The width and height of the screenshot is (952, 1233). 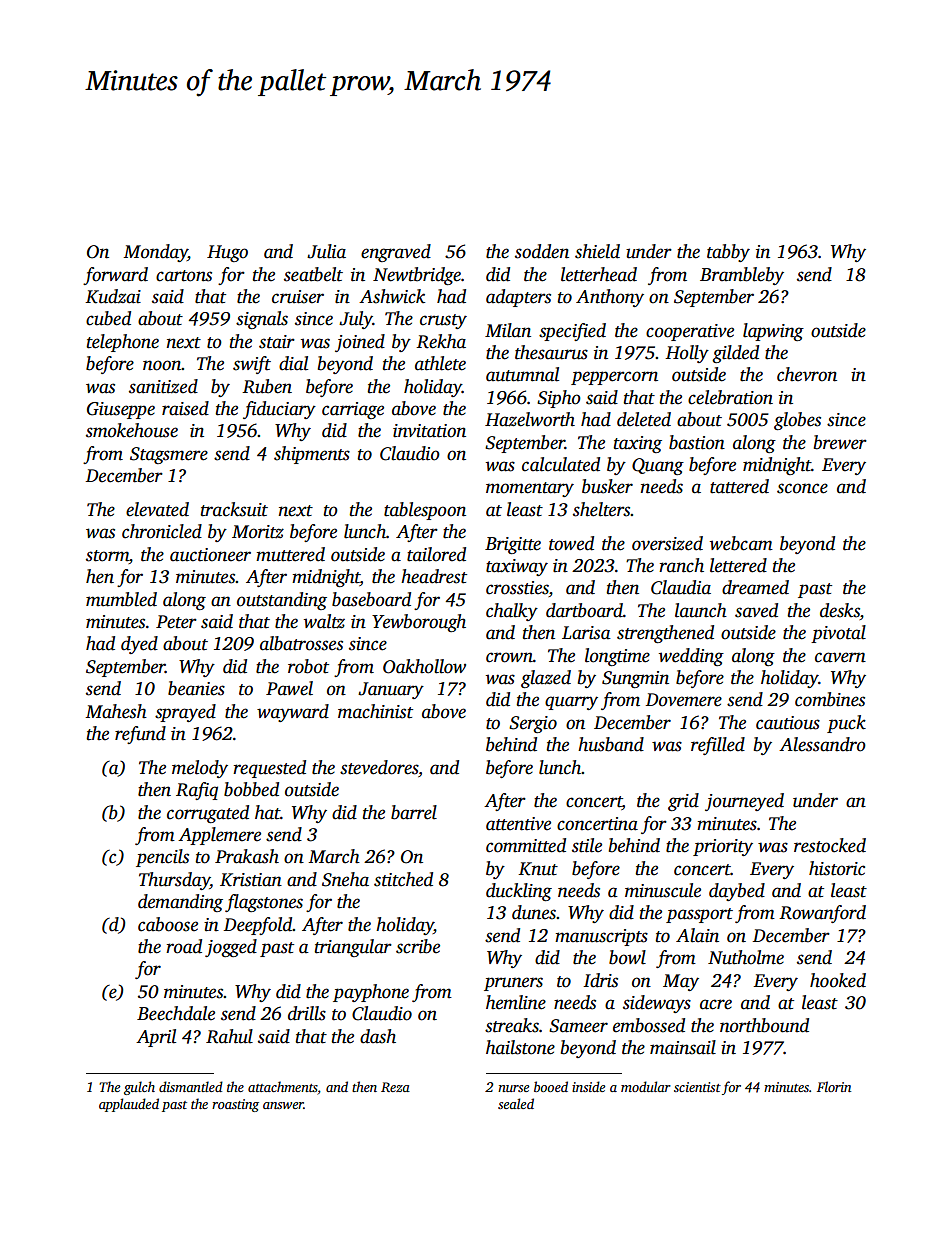 What do you see at coordinates (611, 744) in the screenshot?
I see `husband` at bounding box center [611, 744].
